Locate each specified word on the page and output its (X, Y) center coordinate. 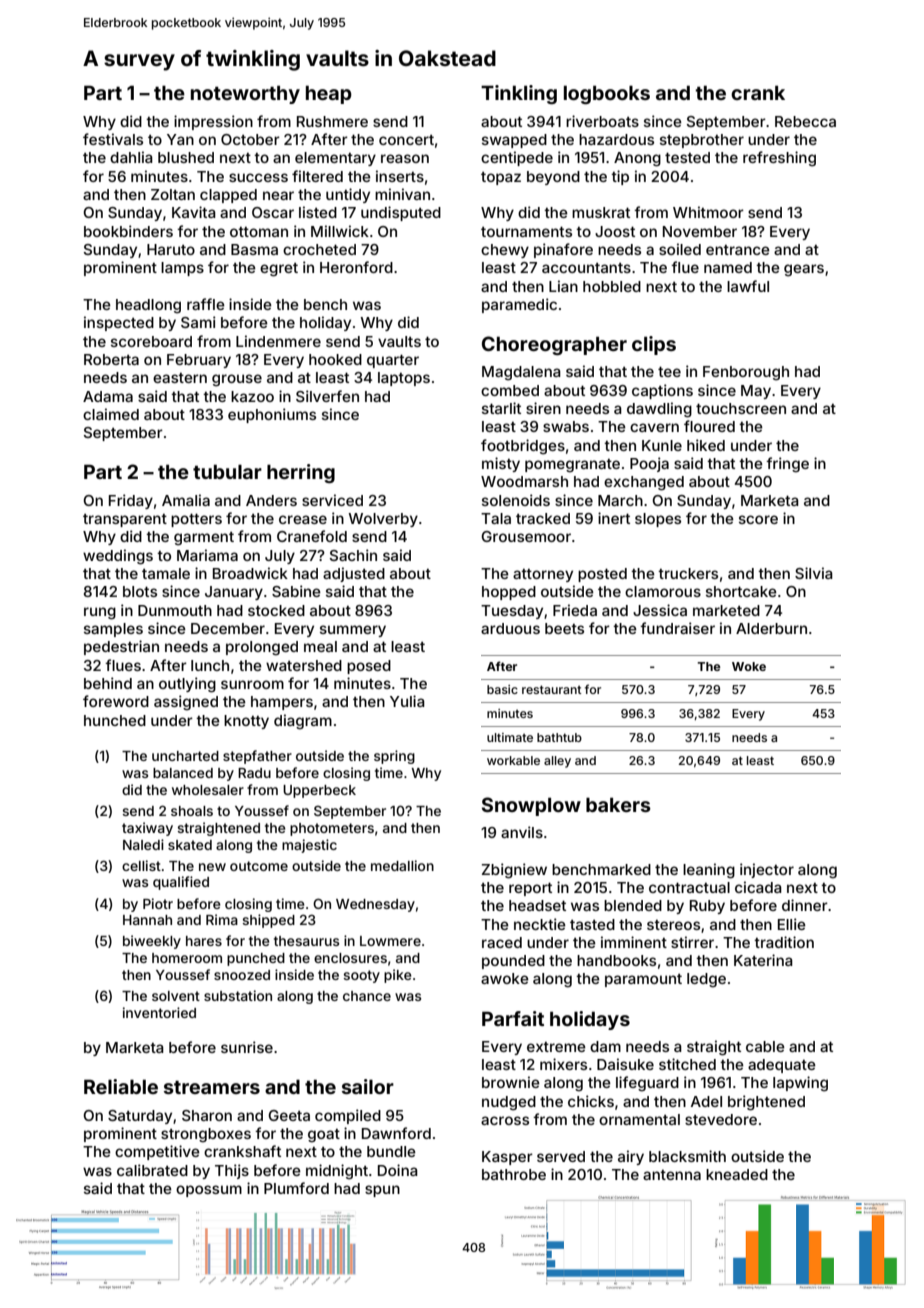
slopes (658, 520)
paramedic (519, 305)
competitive (157, 1152)
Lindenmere (278, 341)
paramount (643, 980)
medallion (402, 865)
